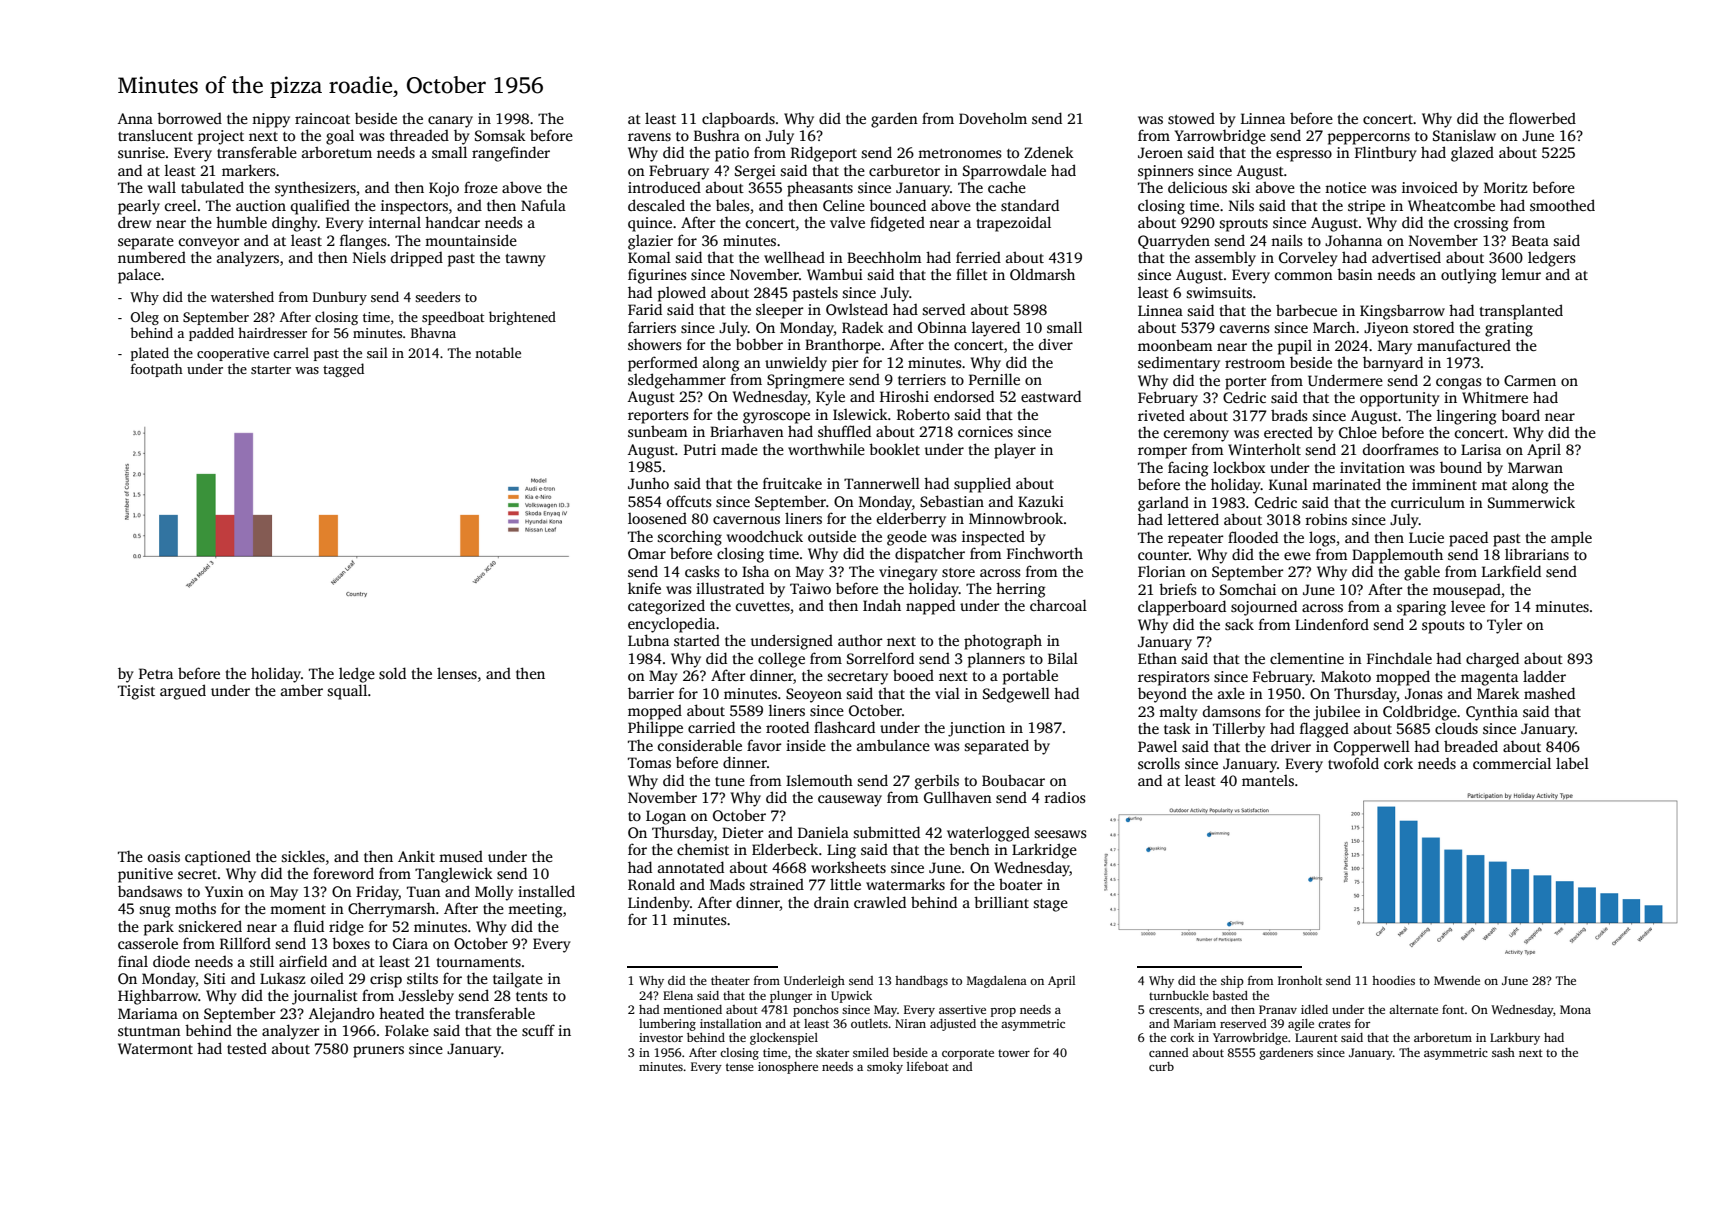 Image resolution: width=1715 pixels, height=1213 pixels. What do you see at coordinates (457, 673) in the document?
I see `lenses` at bounding box center [457, 673].
